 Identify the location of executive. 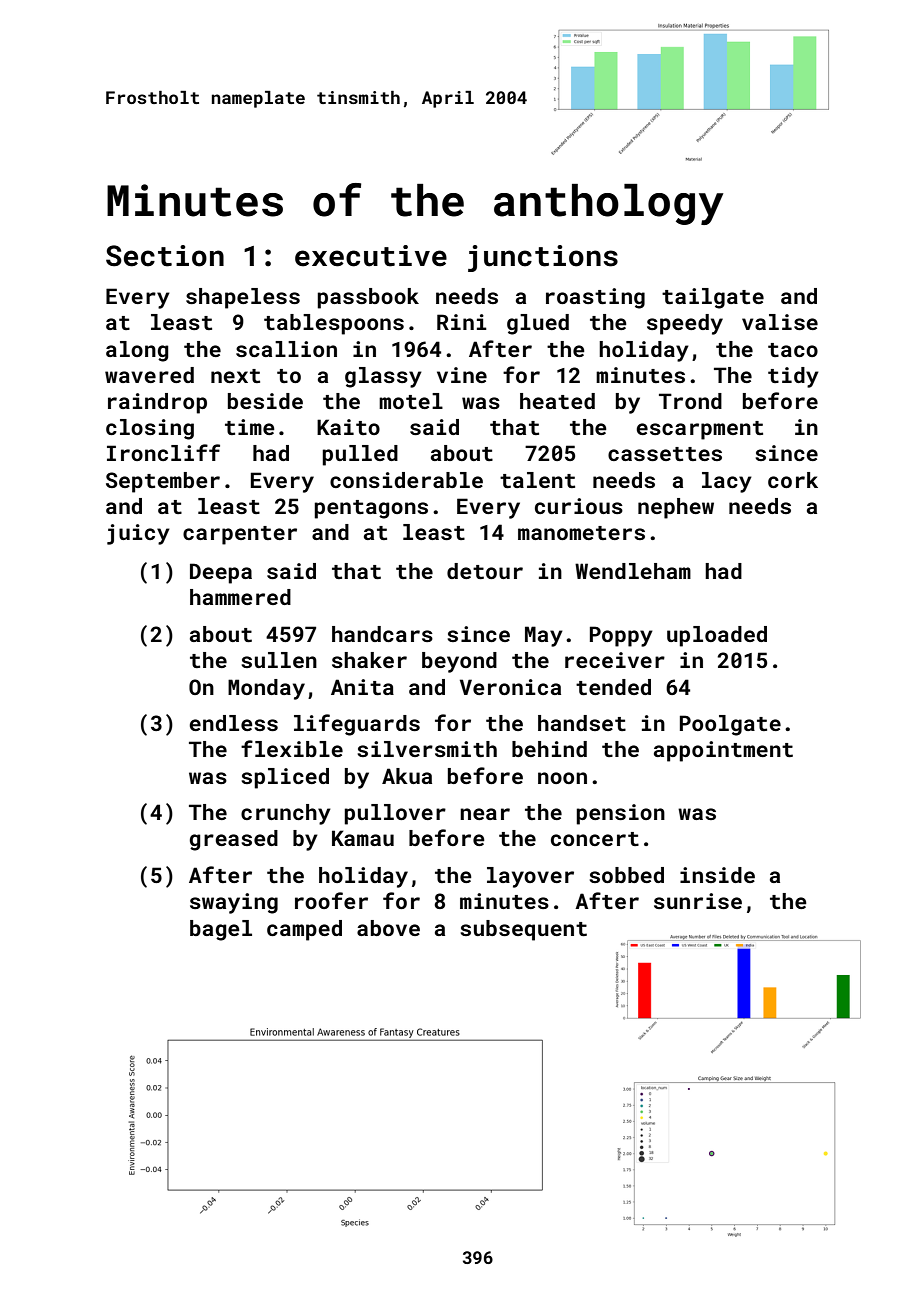
(371, 256).
